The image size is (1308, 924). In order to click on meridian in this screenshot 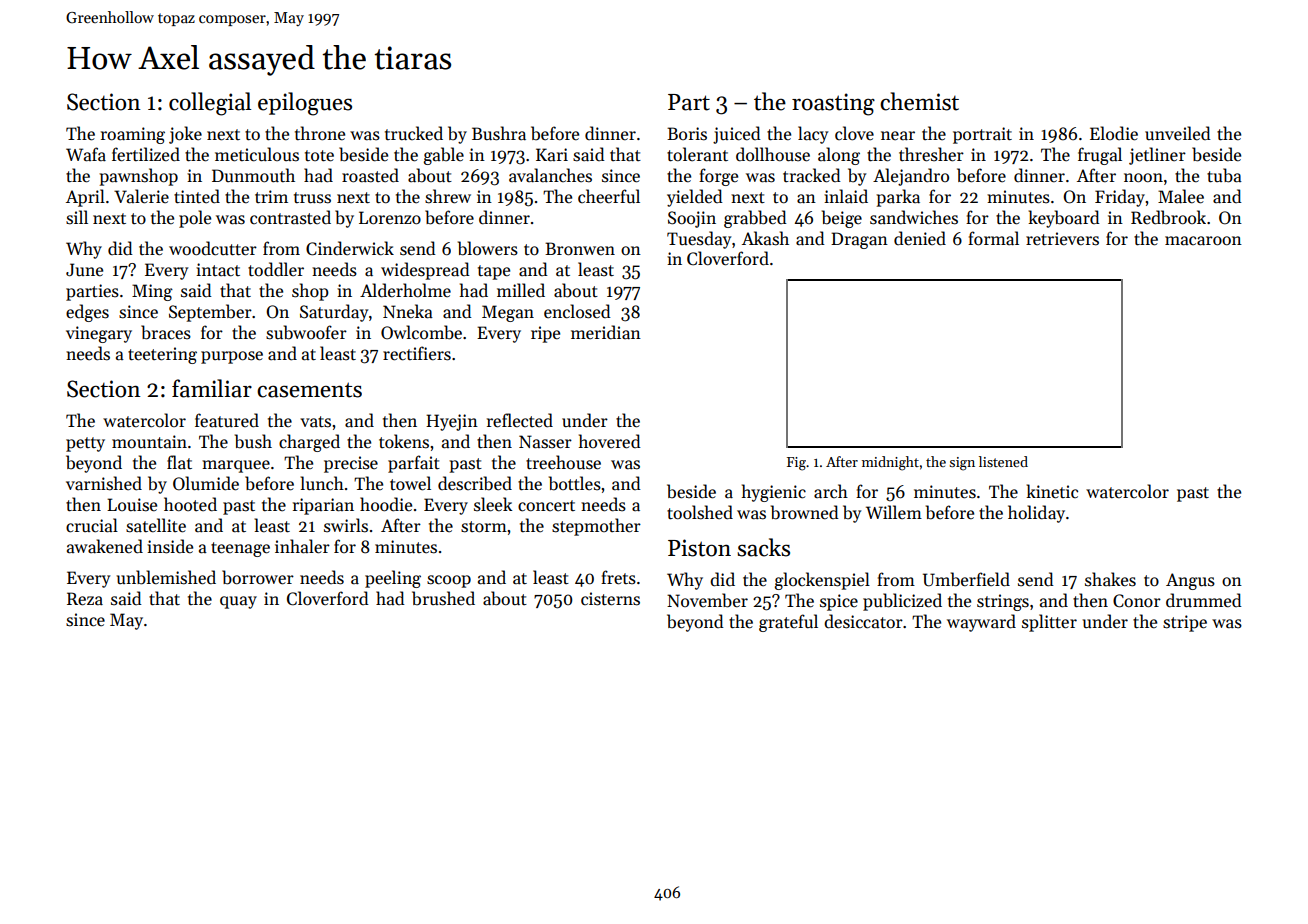, I will do `click(606, 332)`.
